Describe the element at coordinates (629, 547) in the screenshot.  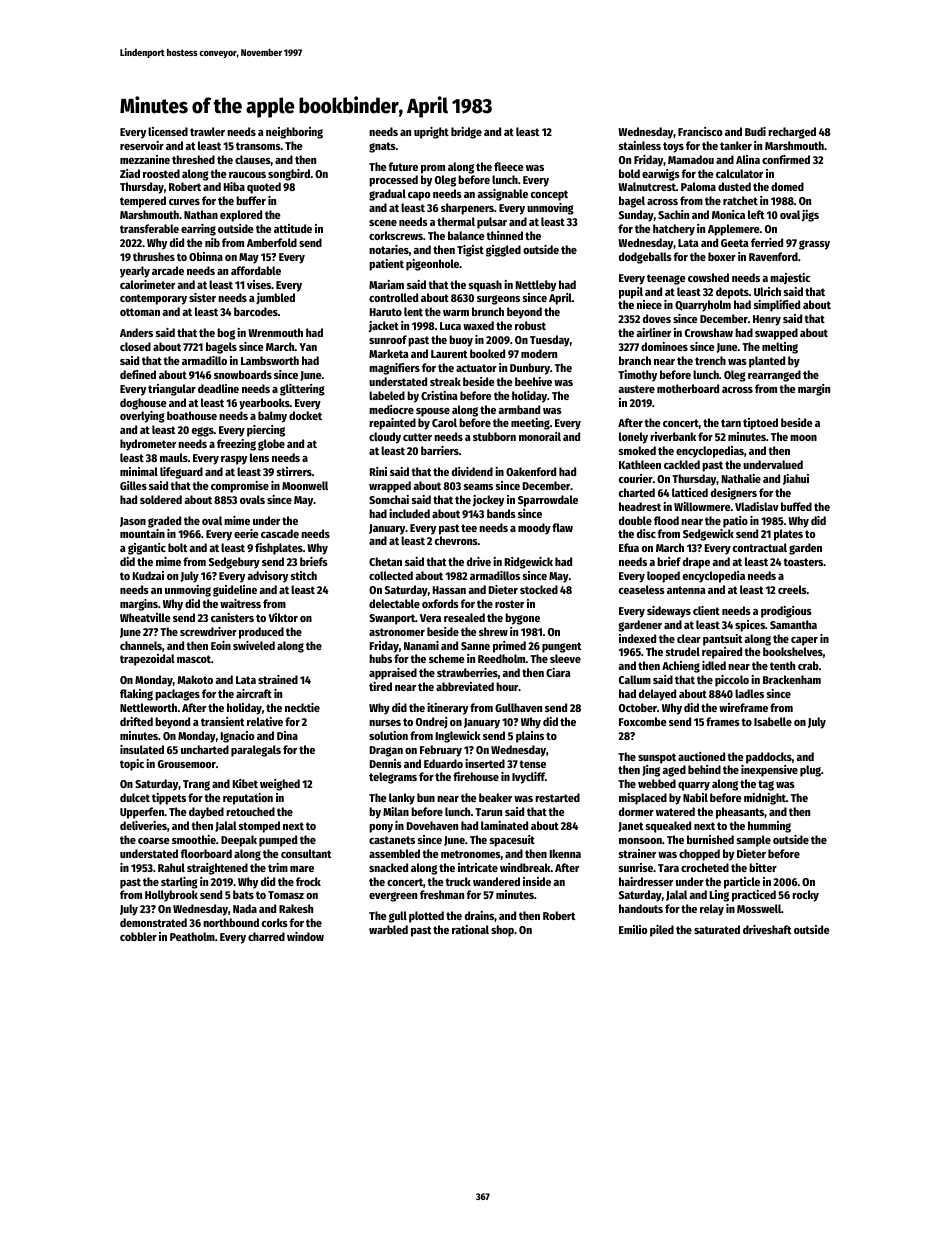
I see `Efua` at that location.
